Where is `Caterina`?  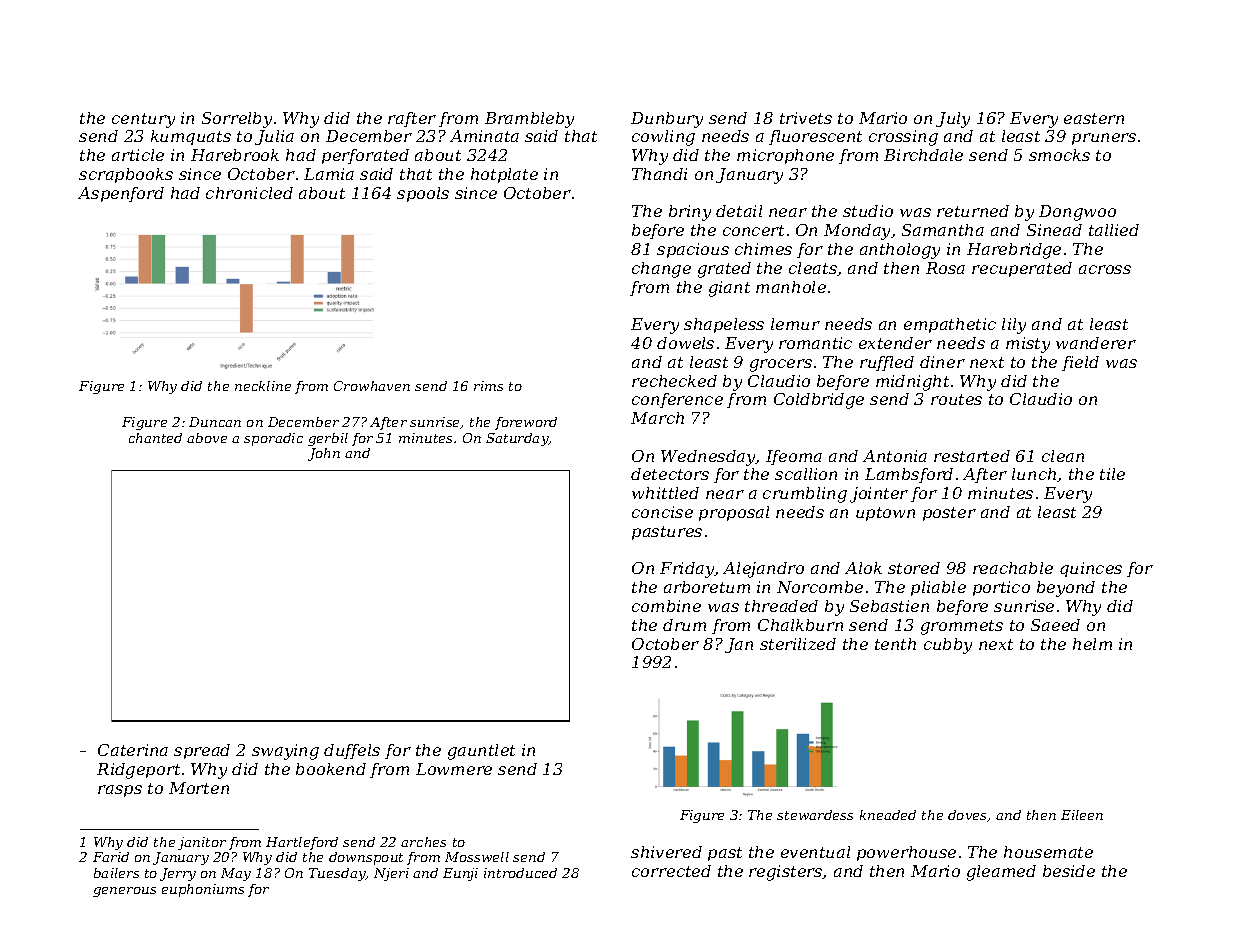
Caterina is located at coordinates (133, 750).
